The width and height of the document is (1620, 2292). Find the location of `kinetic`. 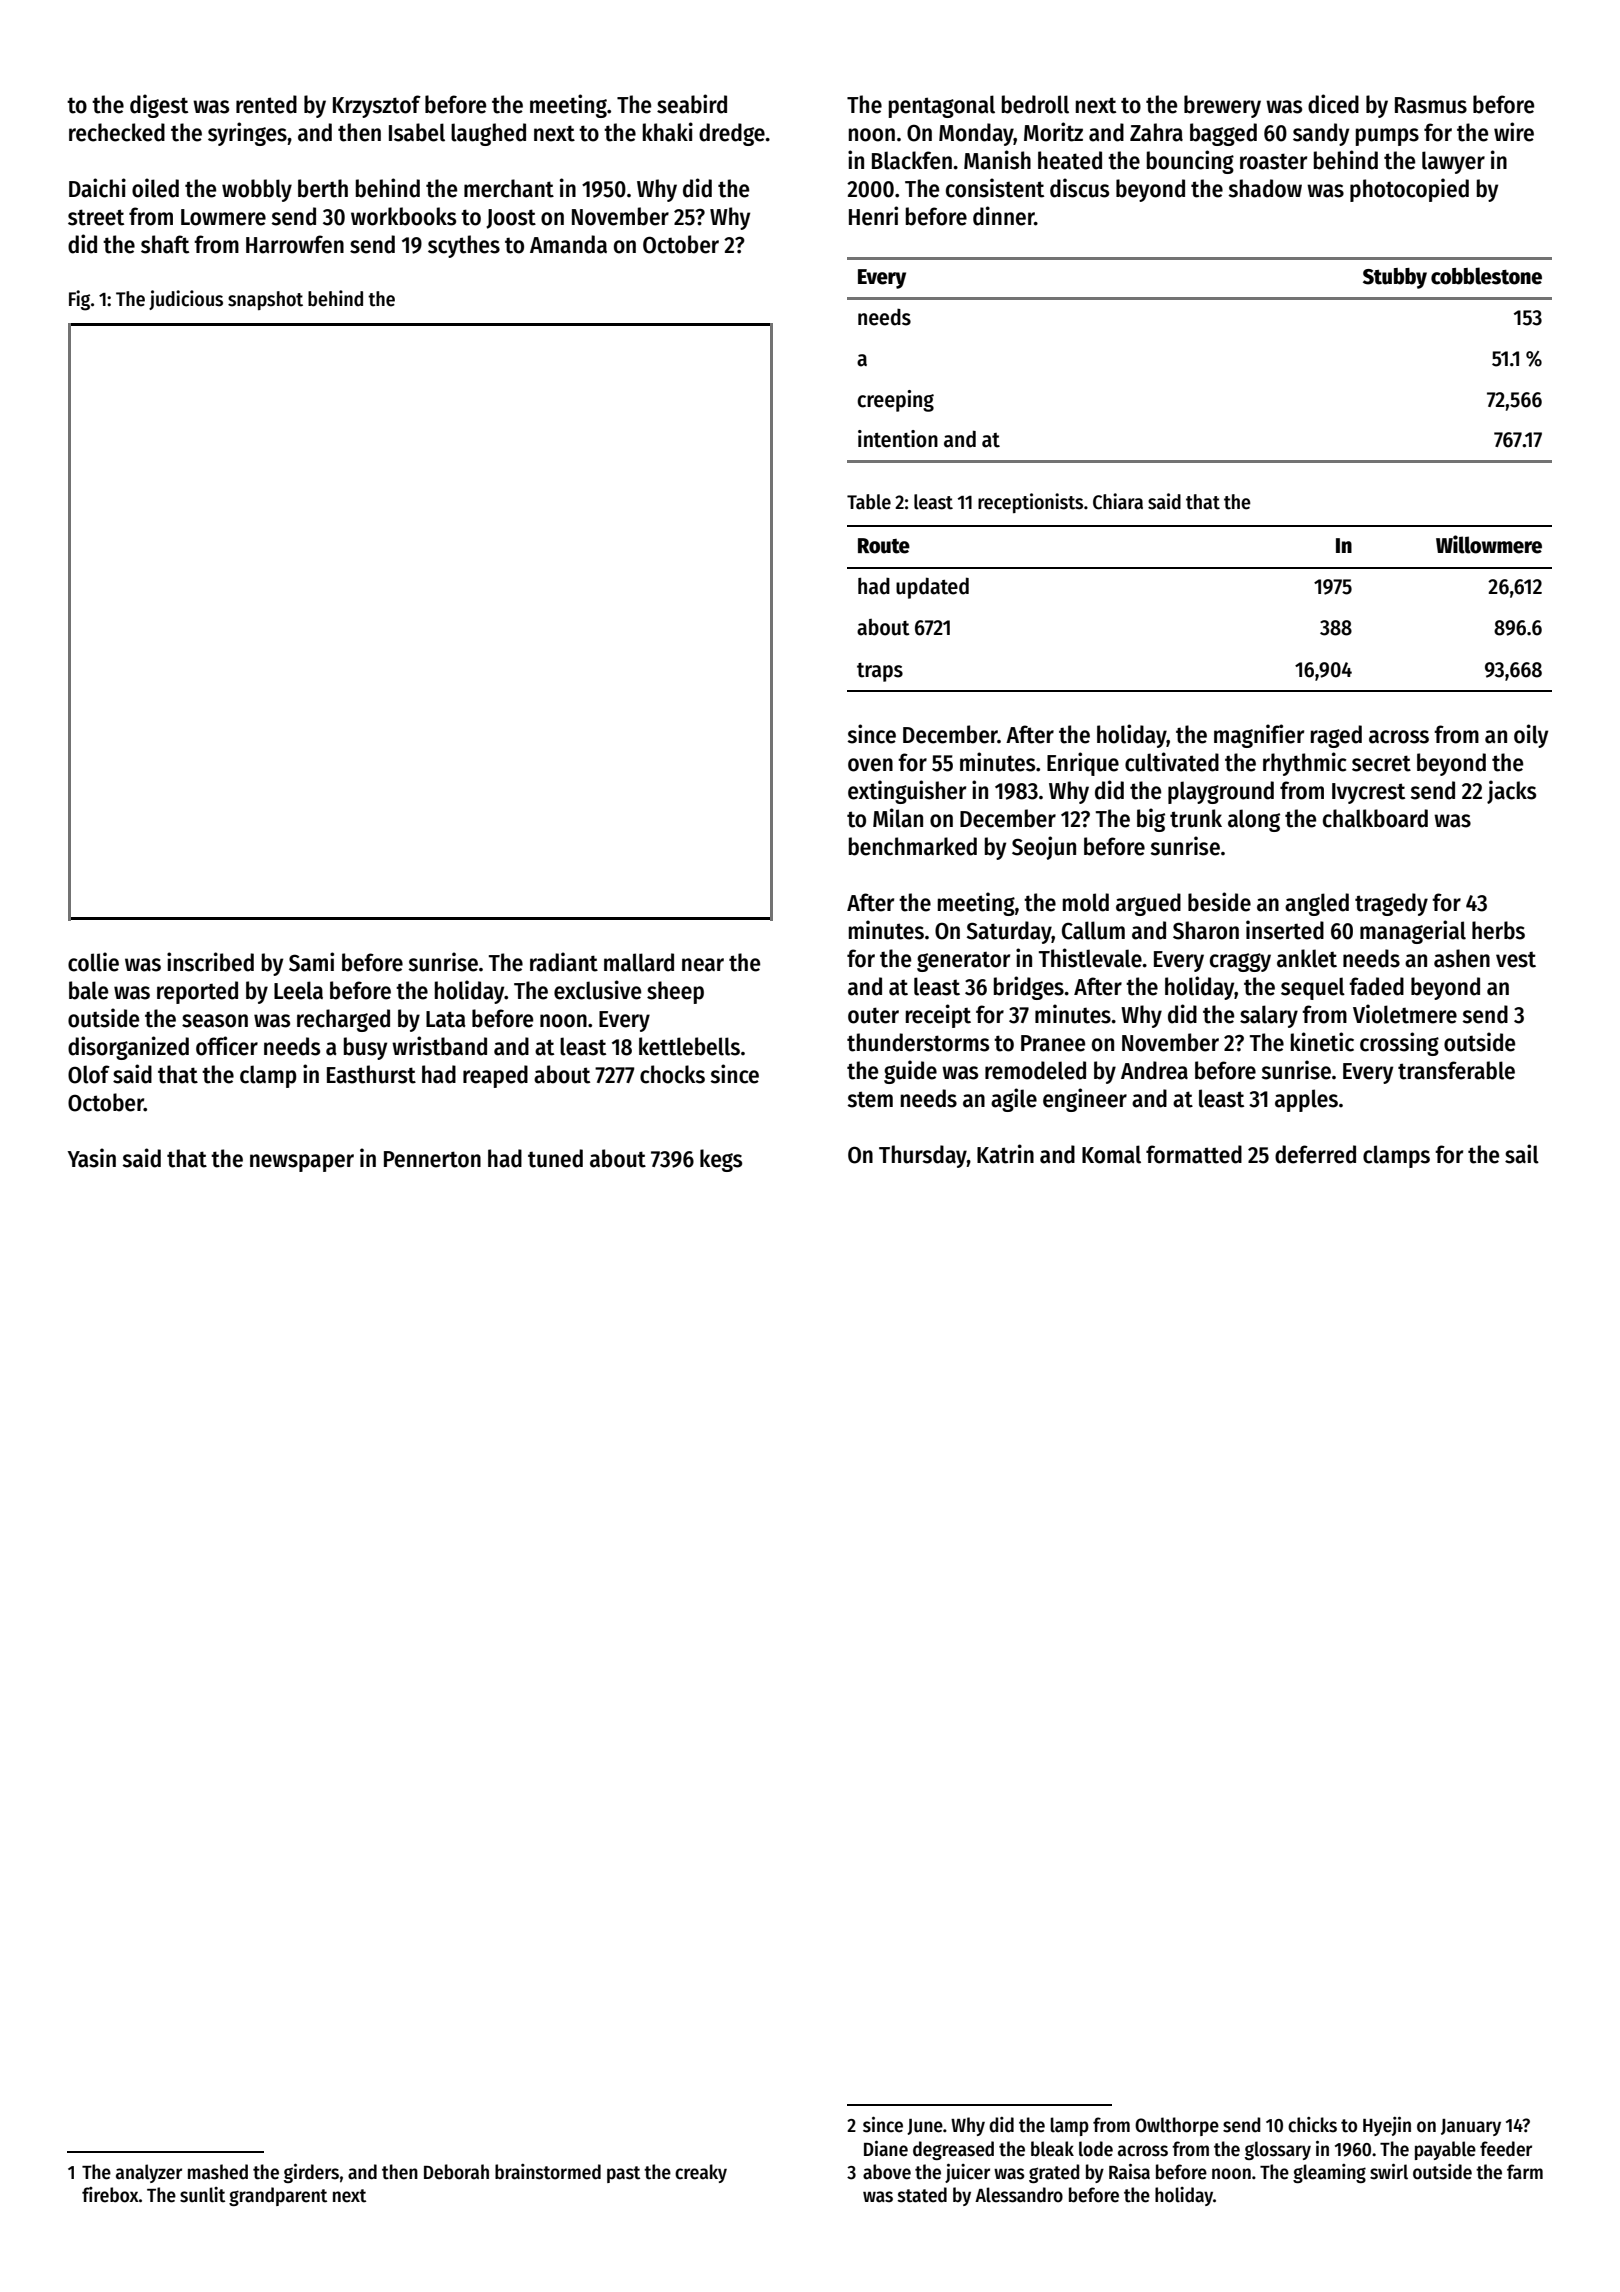

kinetic is located at coordinates (1322, 1042).
